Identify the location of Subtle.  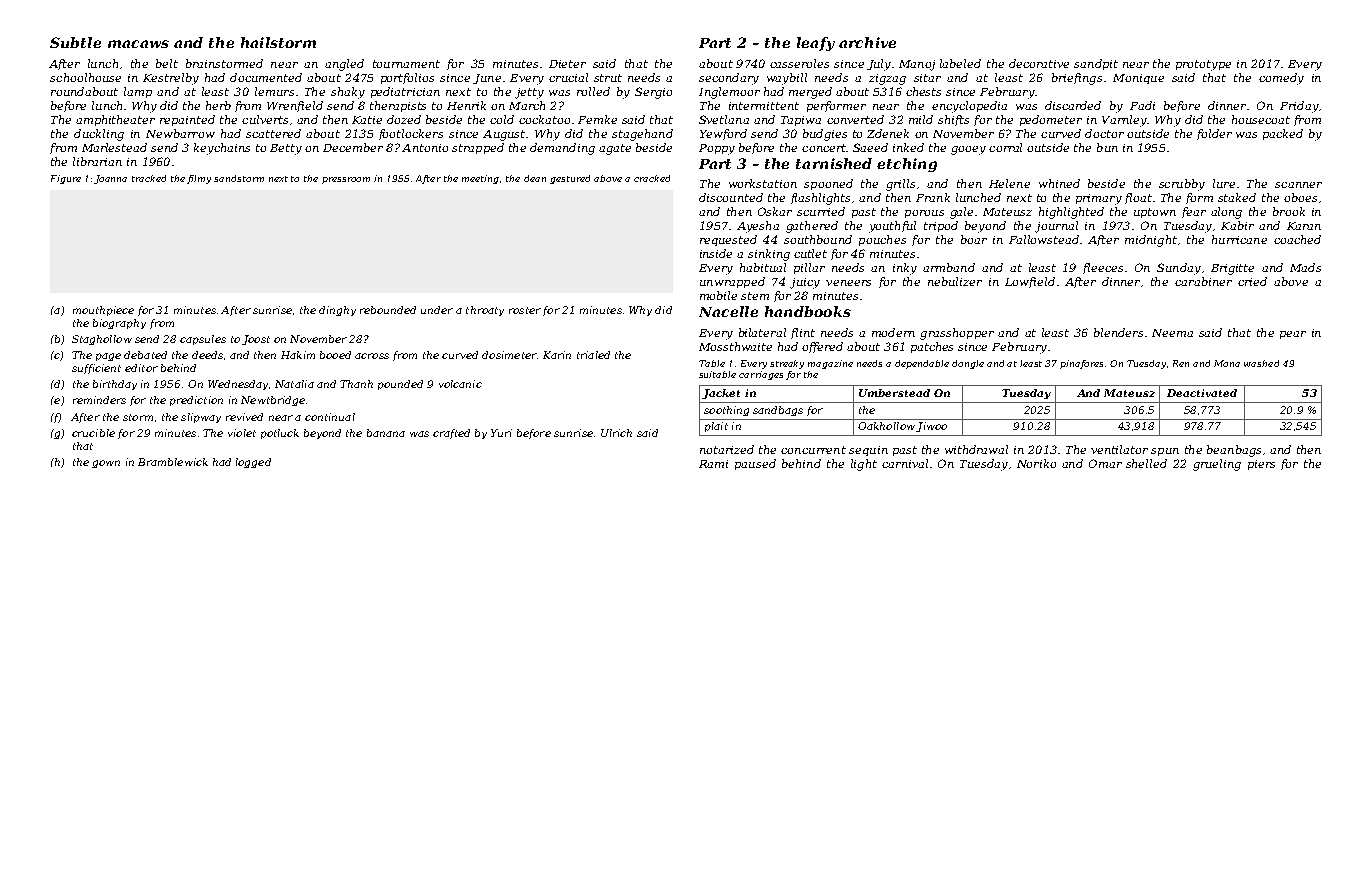
(75, 42).
